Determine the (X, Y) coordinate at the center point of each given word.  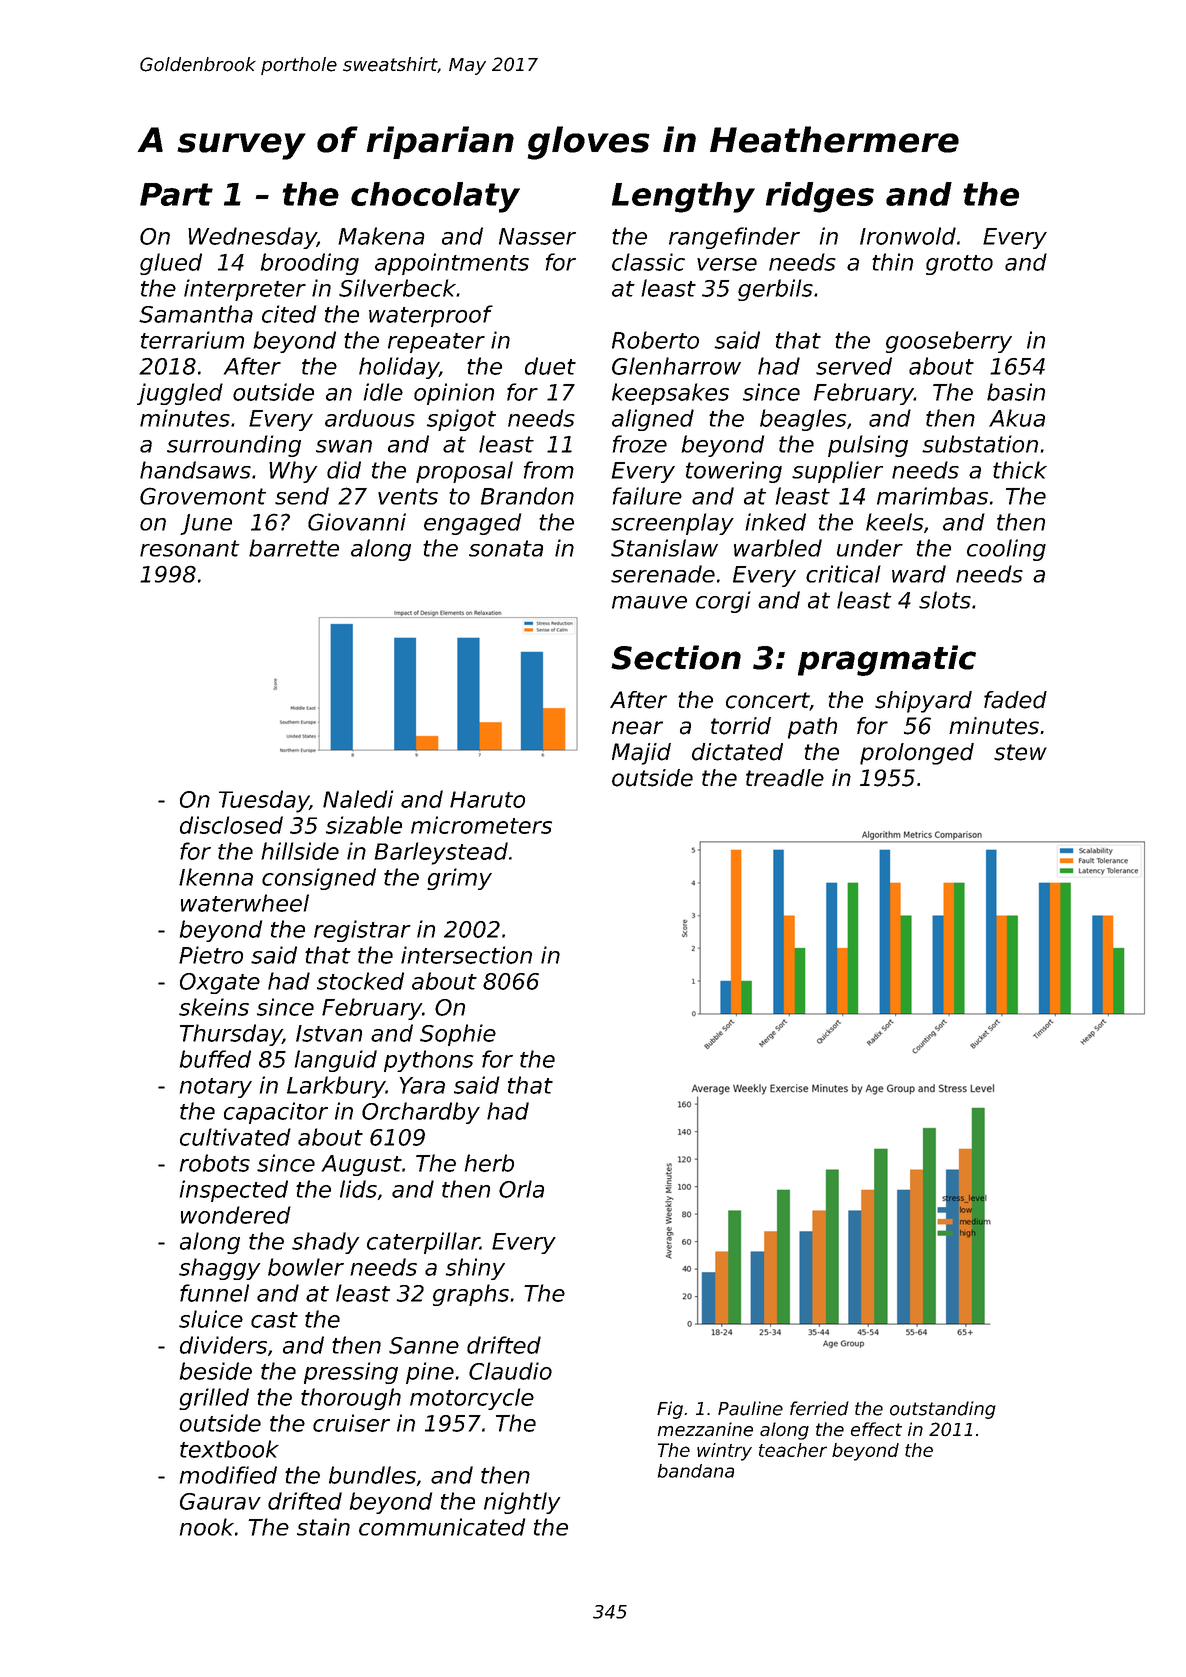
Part (176, 194)
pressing (351, 1373)
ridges (820, 197)
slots (945, 600)
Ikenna (216, 877)
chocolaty (435, 197)
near (637, 728)
